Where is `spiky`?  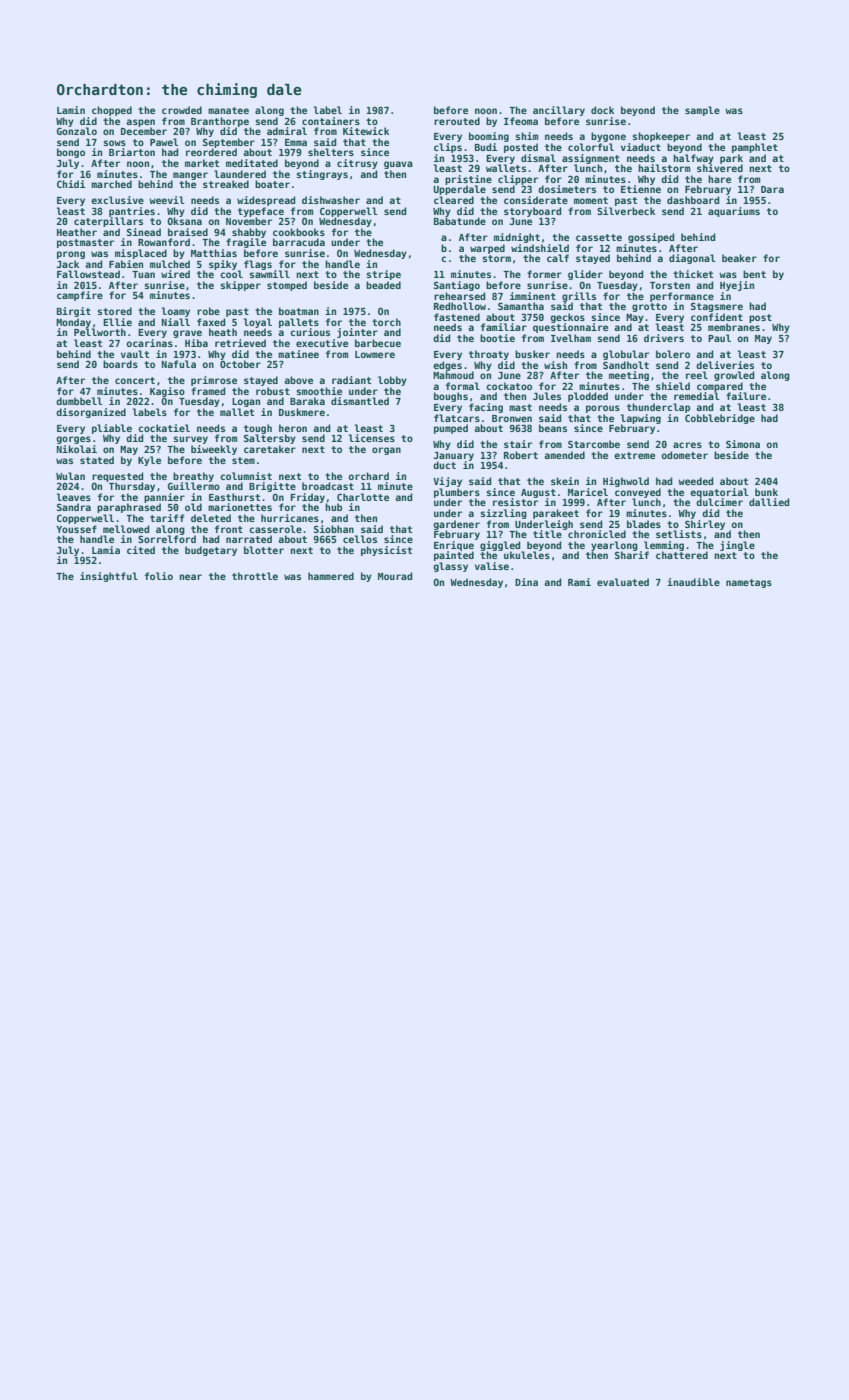 spiky is located at coordinates (223, 265).
